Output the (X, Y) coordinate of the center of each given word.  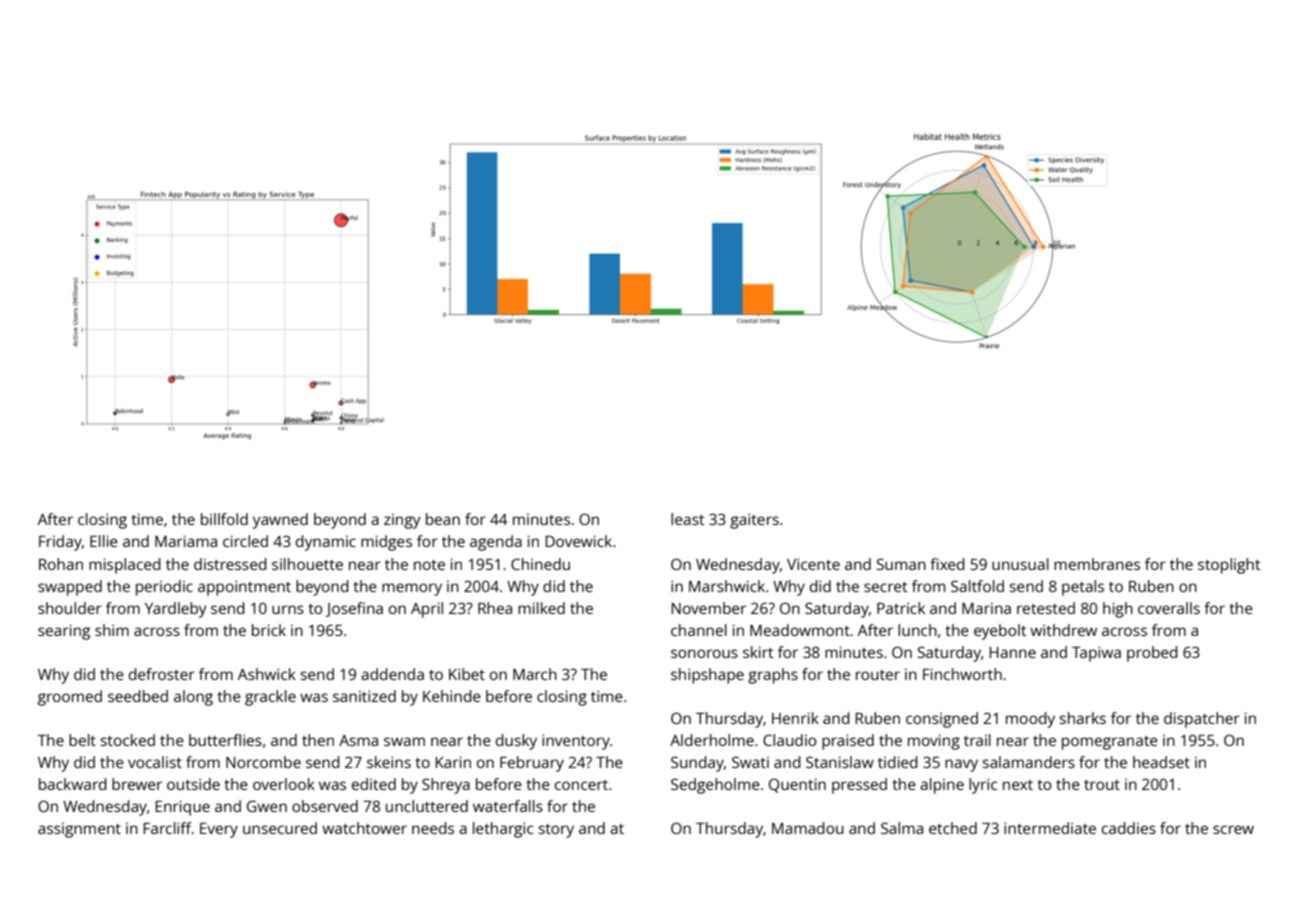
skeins (389, 762)
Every (219, 830)
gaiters (754, 521)
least (688, 519)
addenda (392, 674)
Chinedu (540, 564)
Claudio (789, 740)
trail (977, 740)
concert (581, 785)
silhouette (307, 564)
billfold (224, 519)
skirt (758, 652)
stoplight (1229, 566)
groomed (70, 698)
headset (1161, 762)
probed (1152, 654)
